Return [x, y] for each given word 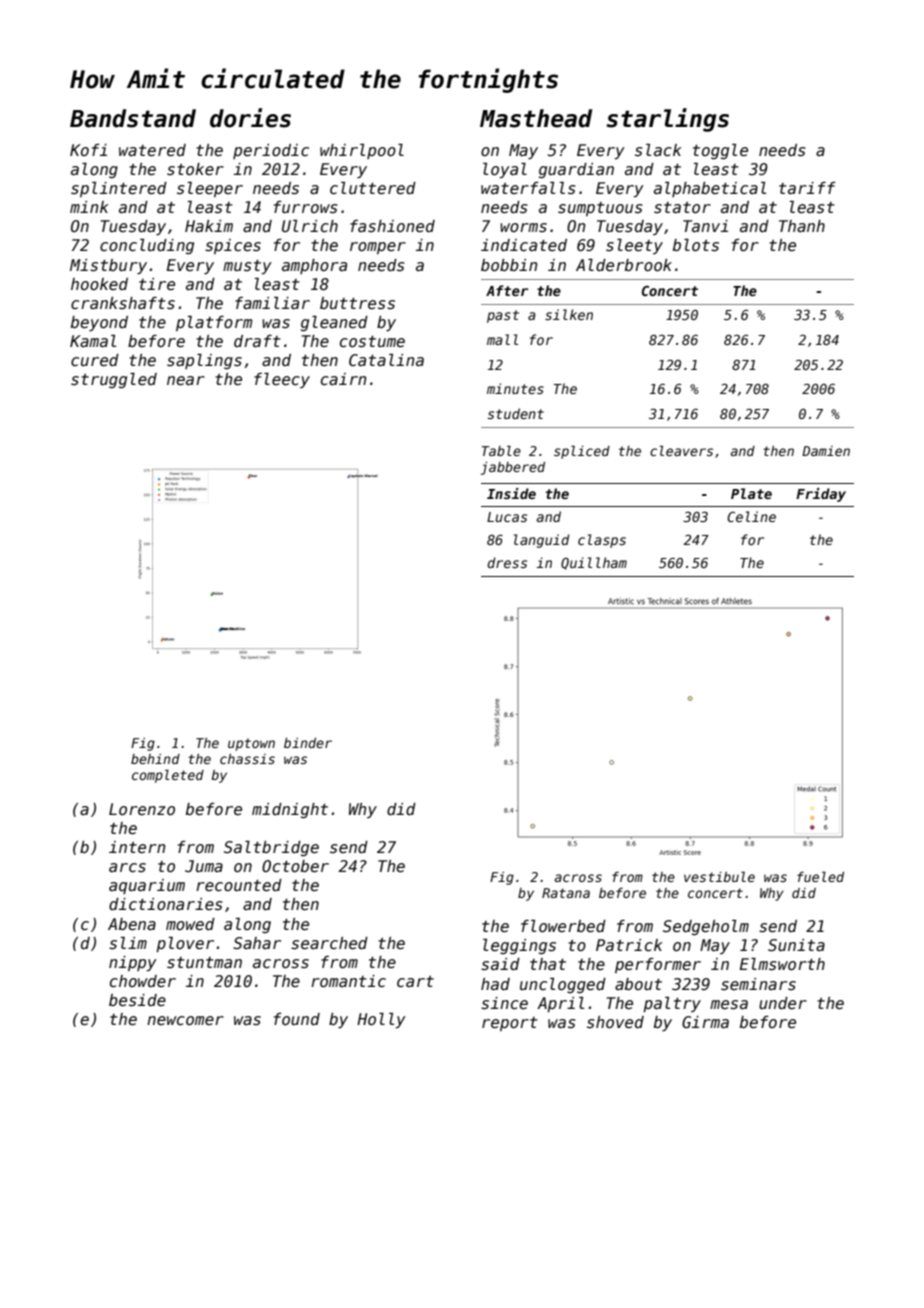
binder [308, 743]
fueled [820, 876]
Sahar [257, 943]
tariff [807, 188]
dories [250, 118]
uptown [251, 744]
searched [329, 943]
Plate [751, 493]
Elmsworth [782, 964]
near [186, 380]
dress [507, 562]
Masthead [536, 118]
